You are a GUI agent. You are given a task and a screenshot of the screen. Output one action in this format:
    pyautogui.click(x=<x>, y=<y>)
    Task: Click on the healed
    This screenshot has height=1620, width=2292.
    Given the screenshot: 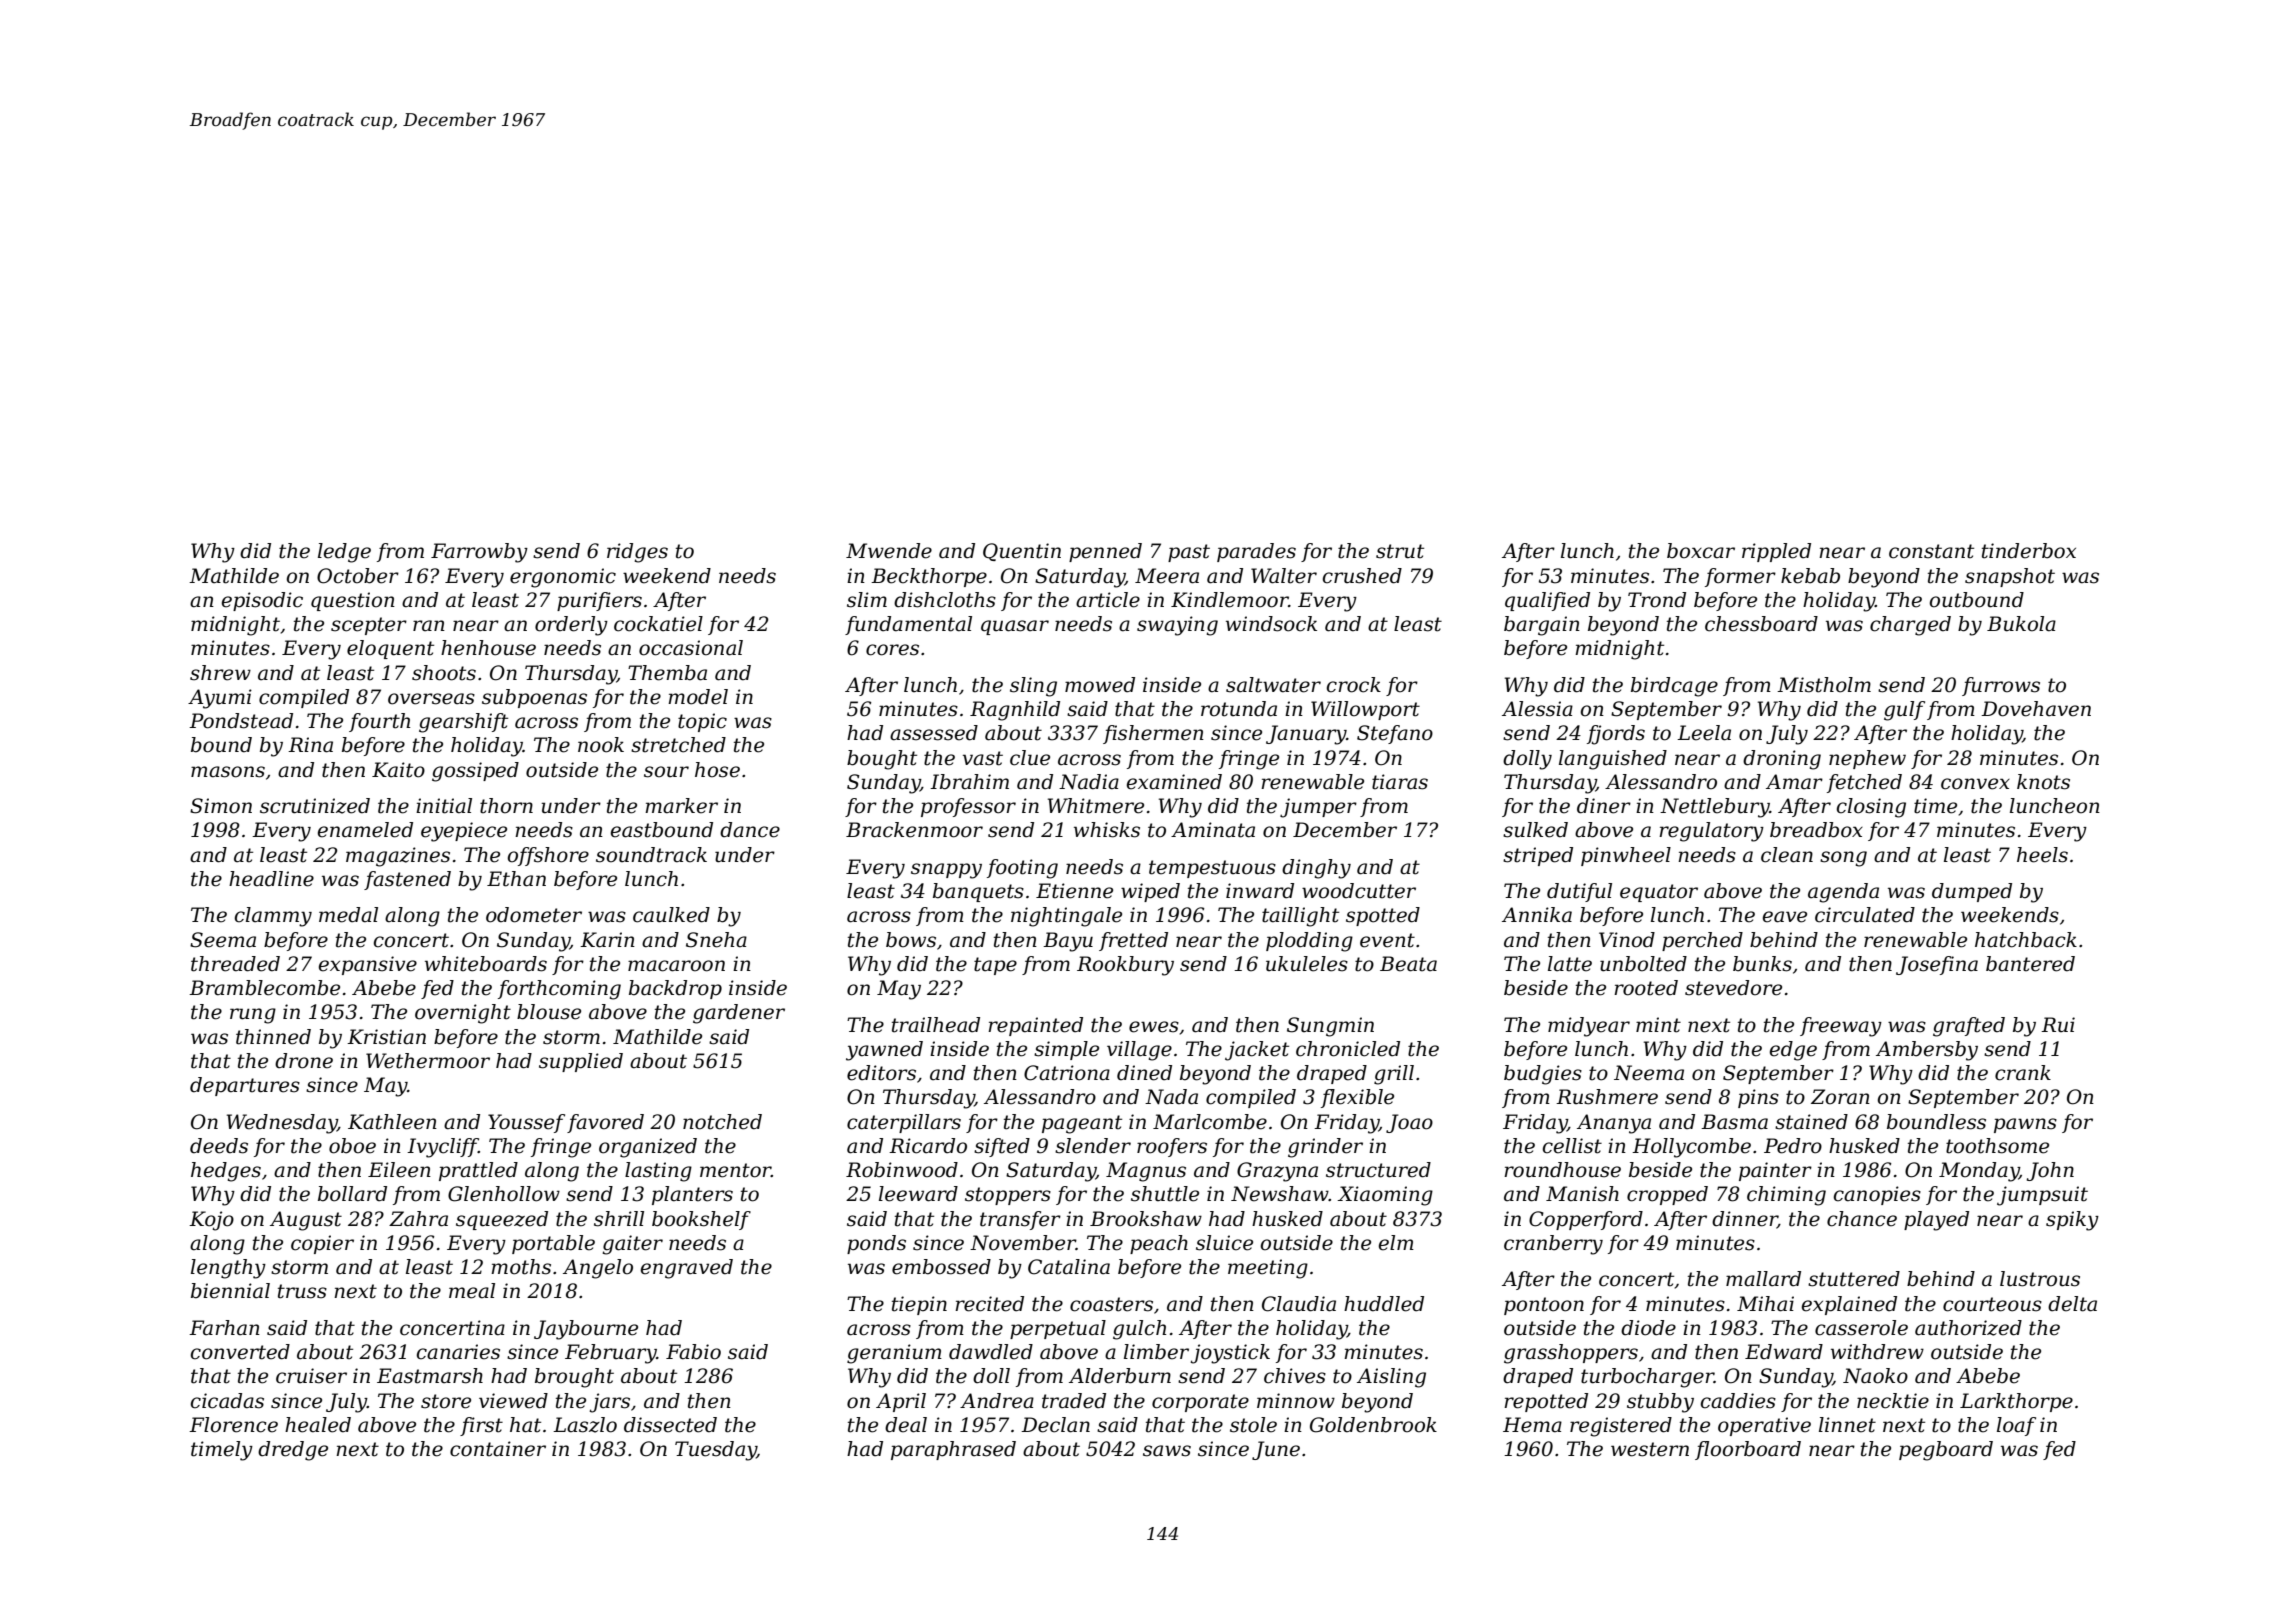 What is the action you would take?
    pyautogui.click(x=318, y=1425)
